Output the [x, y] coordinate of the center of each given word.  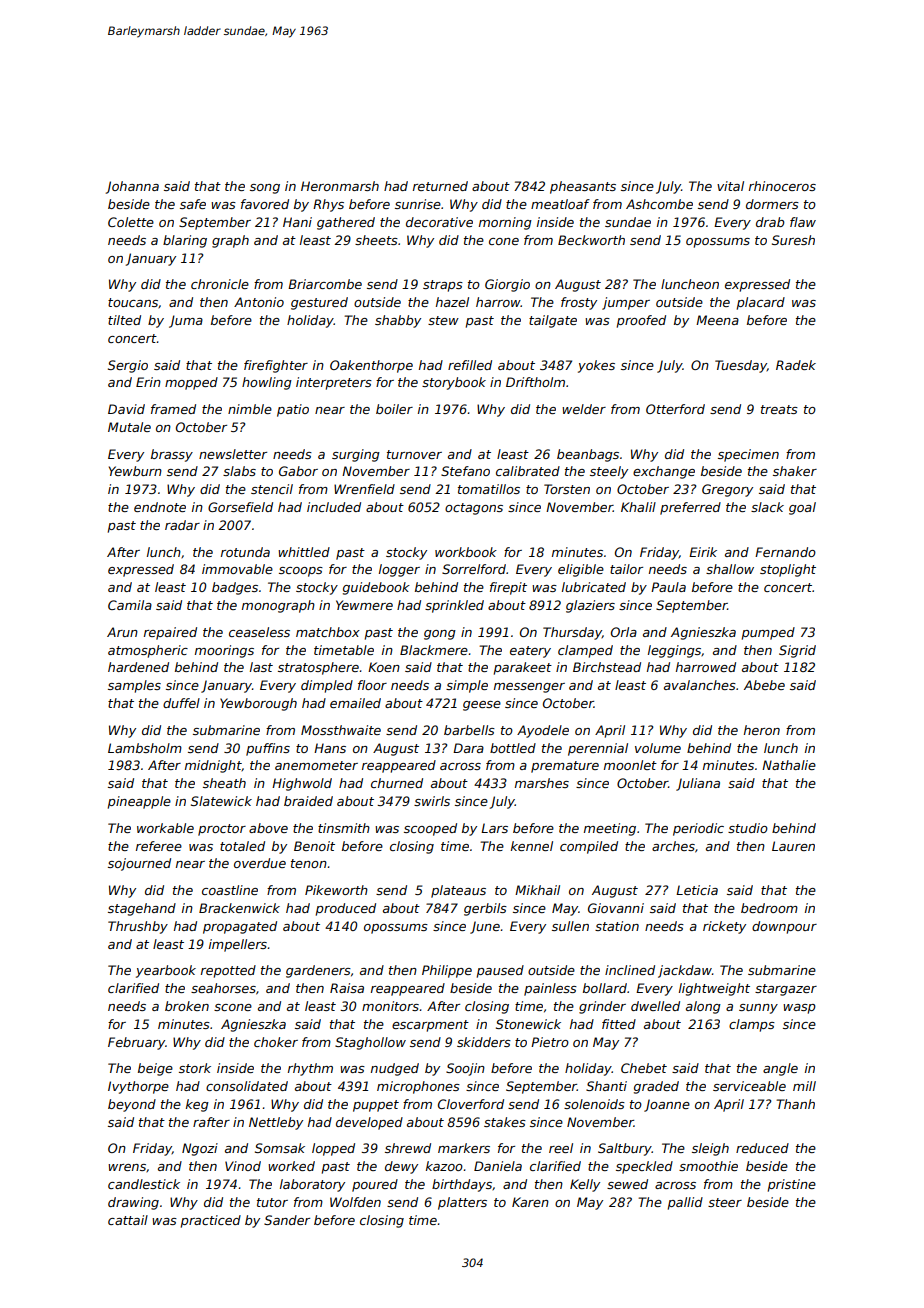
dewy [401, 1167]
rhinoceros [782, 186]
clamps [752, 1025]
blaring [185, 241]
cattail [128, 1220]
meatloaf [560, 204]
